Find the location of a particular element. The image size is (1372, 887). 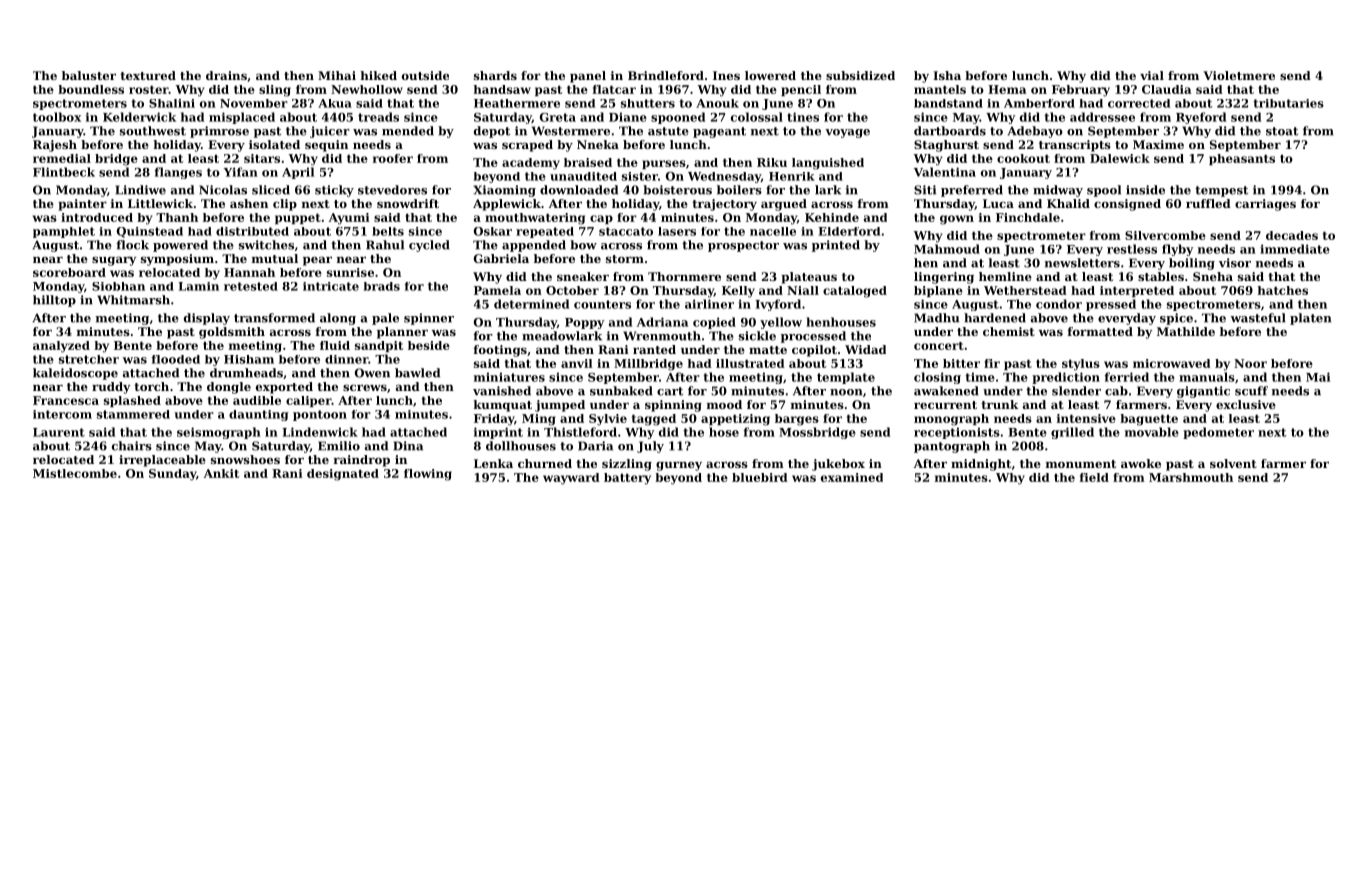

Silvercombe is located at coordinates (1165, 235).
